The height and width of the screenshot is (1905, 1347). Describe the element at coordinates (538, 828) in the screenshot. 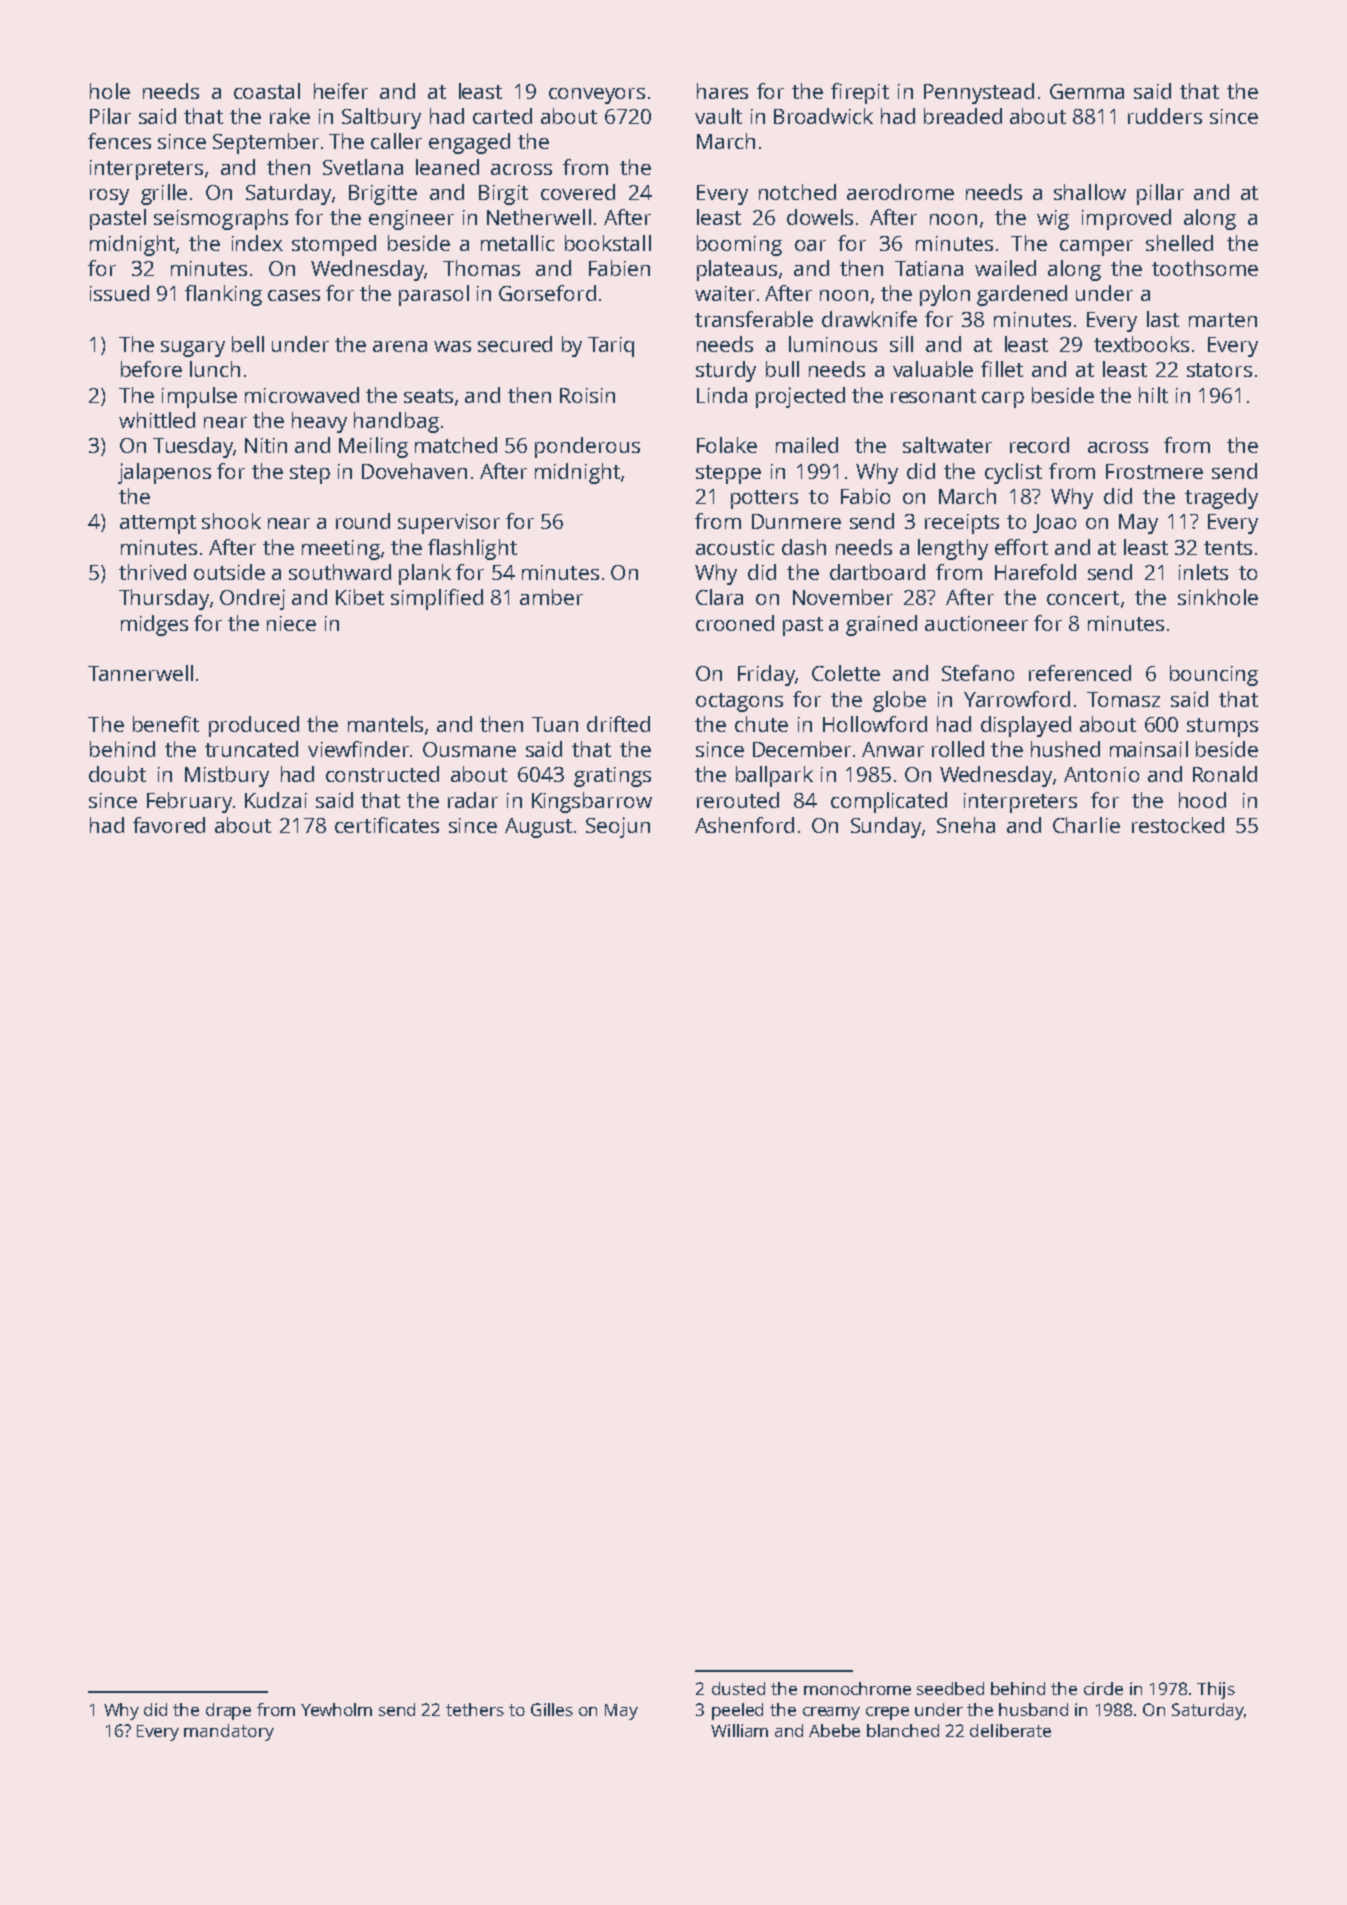

I see `August` at that location.
